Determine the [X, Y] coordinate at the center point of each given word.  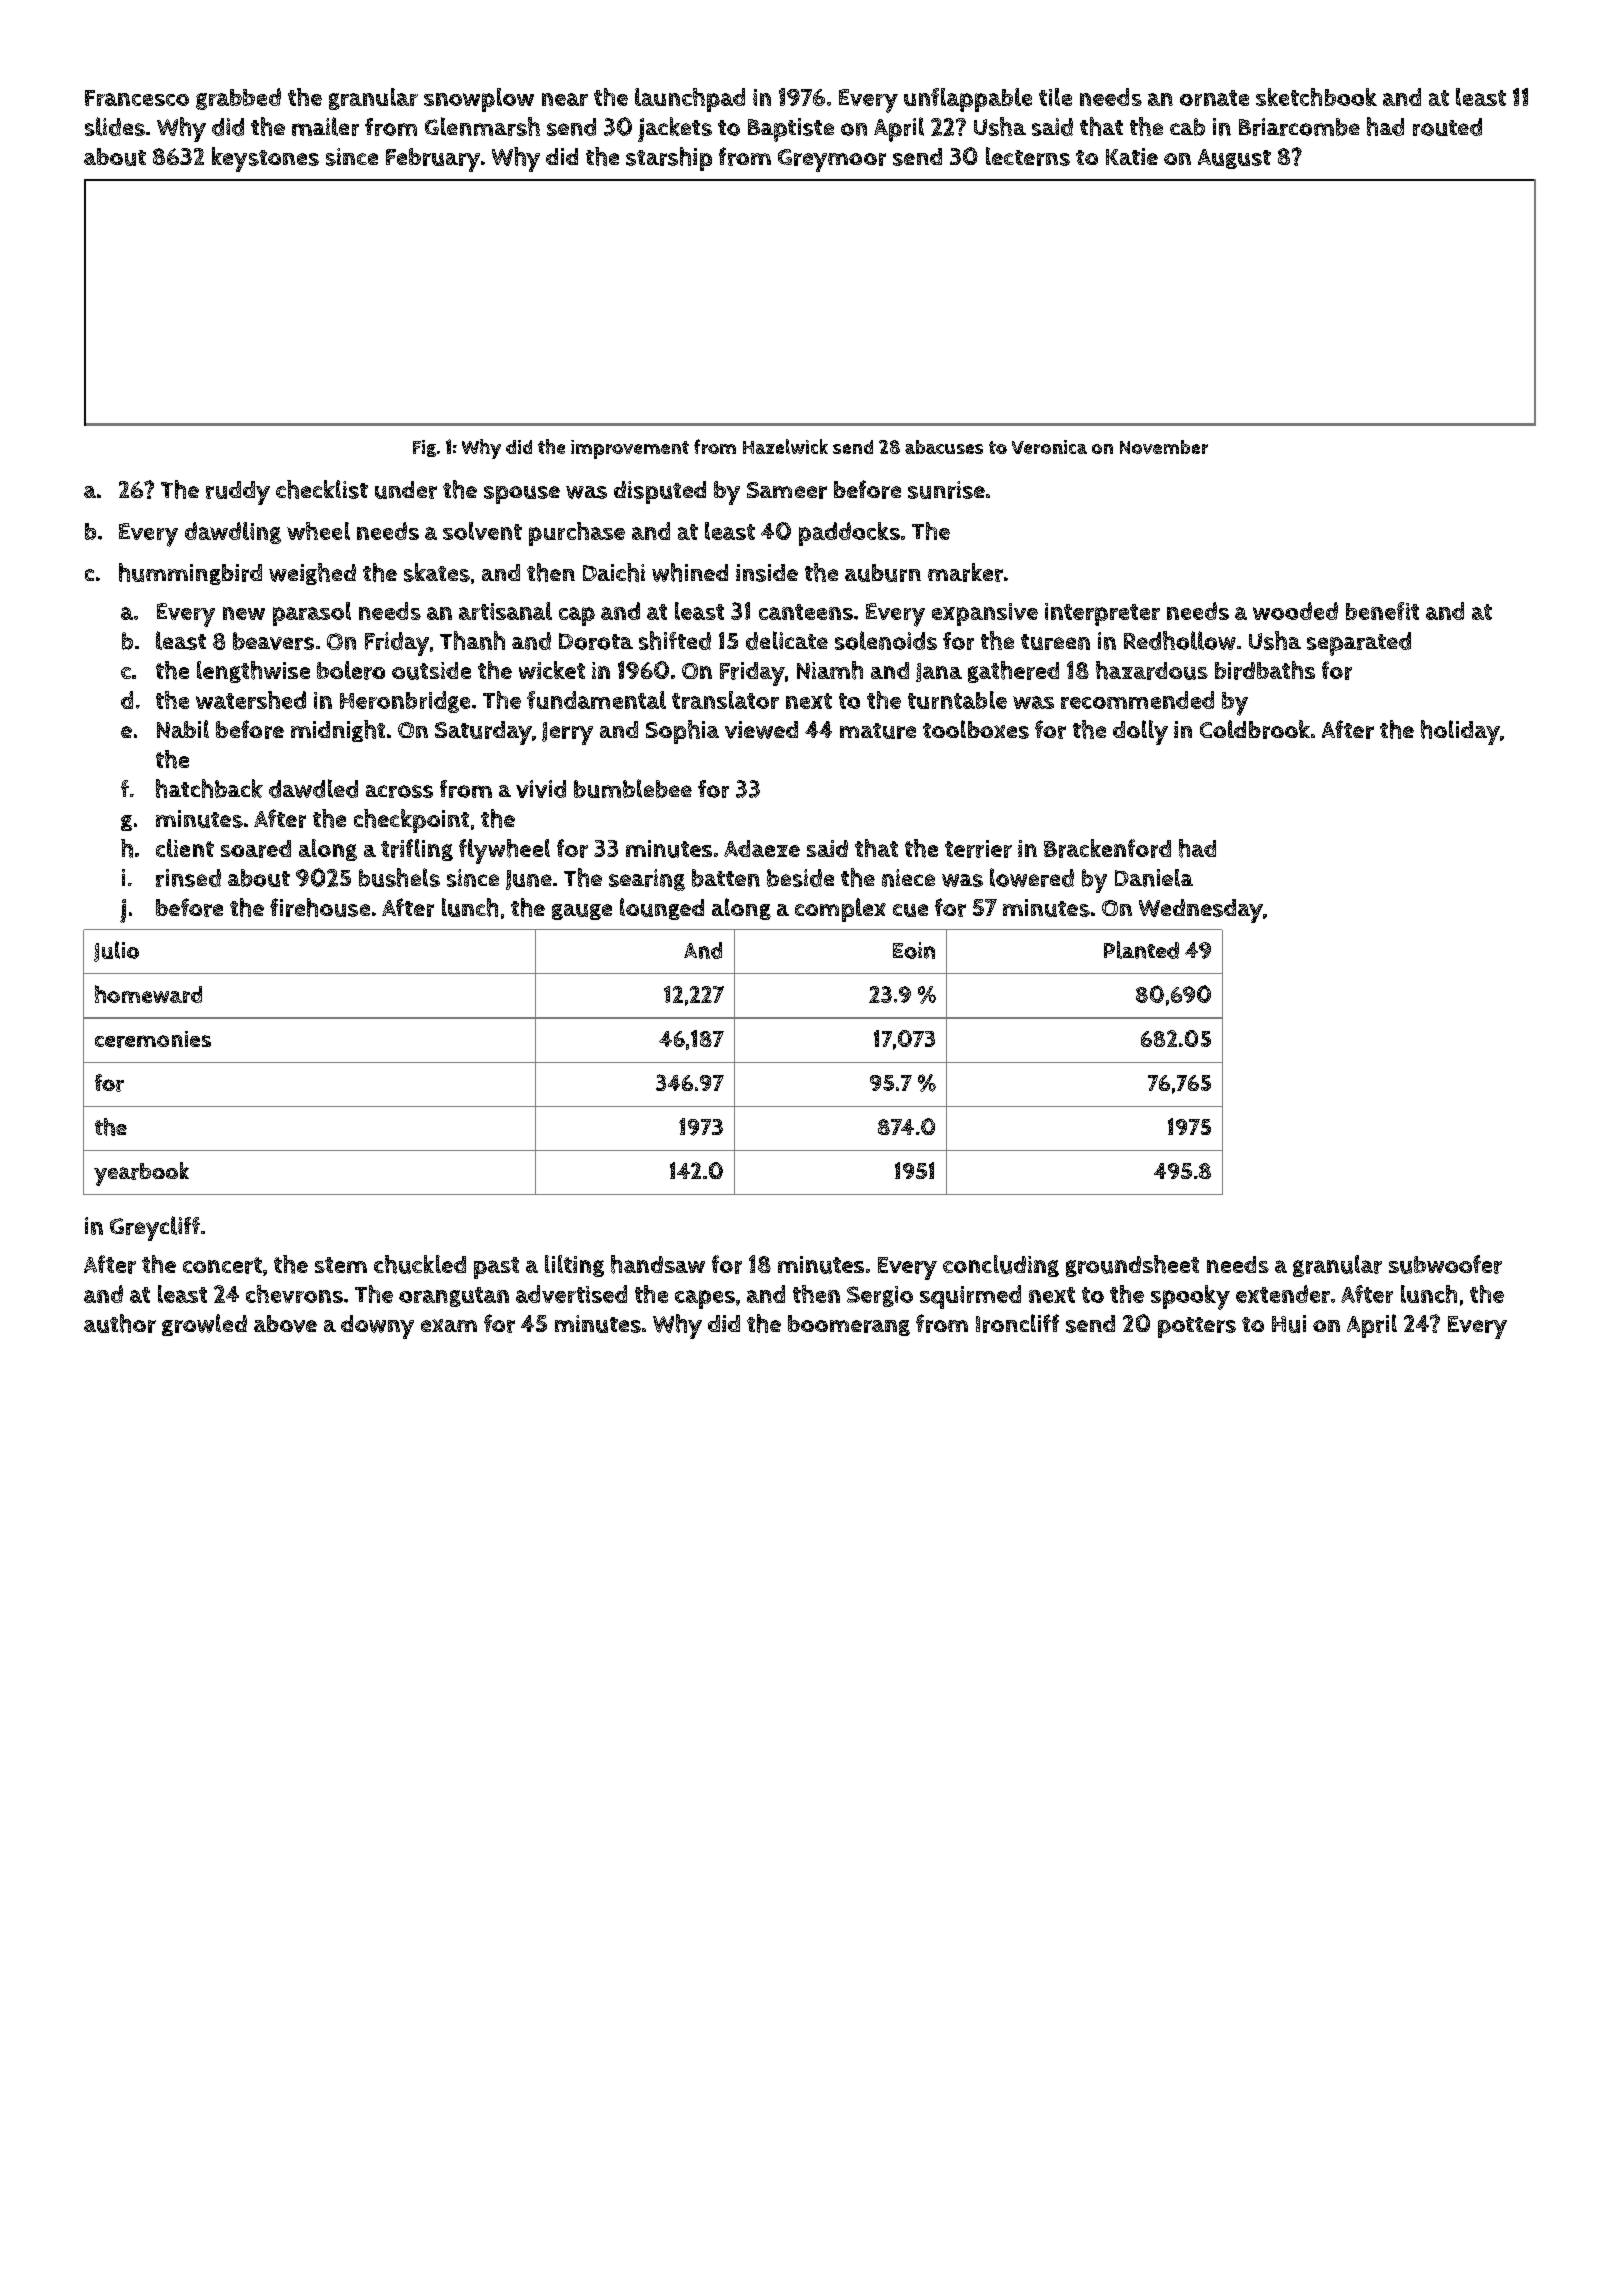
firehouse [320, 907]
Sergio [880, 1296]
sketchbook [1316, 97]
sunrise [946, 490]
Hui [1289, 1324]
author [120, 1323]
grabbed [238, 99]
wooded [1295, 611]
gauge [582, 912]
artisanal [505, 611]
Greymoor [832, 160]
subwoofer [1445, 1264]
